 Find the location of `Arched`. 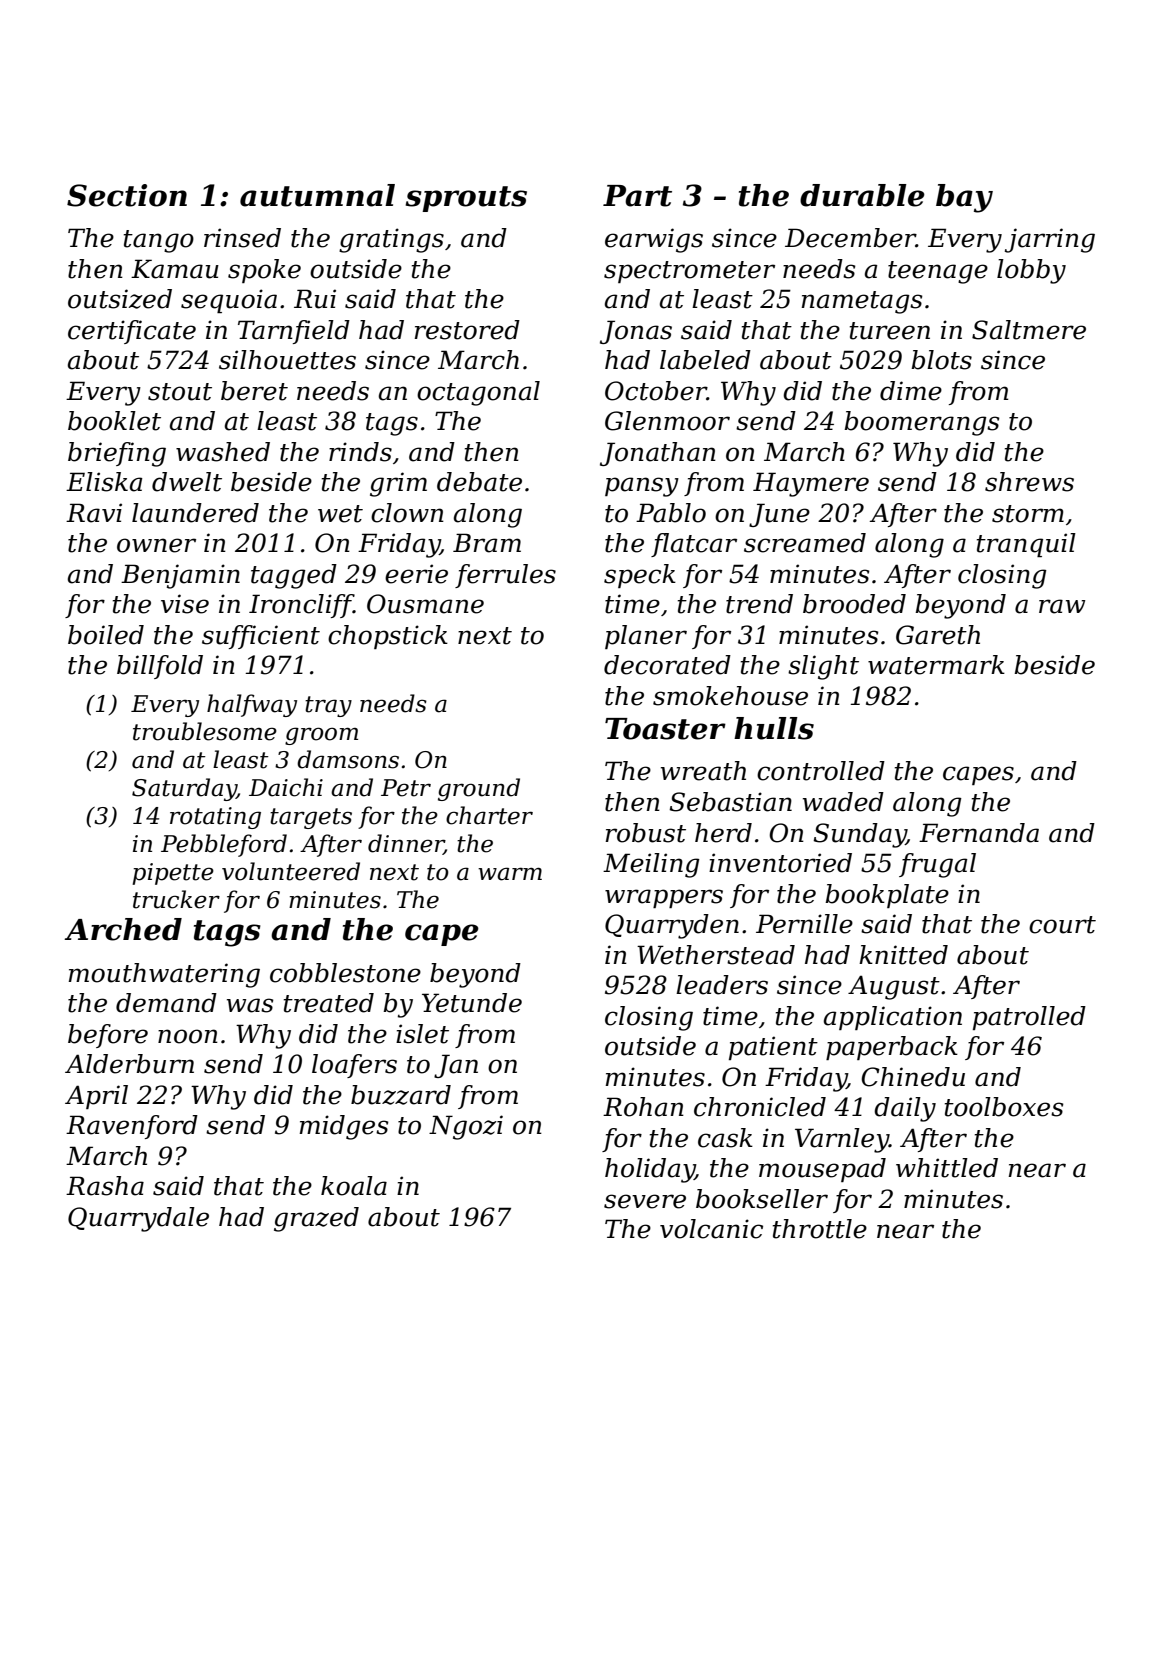

Arched is located at coordinates (123, 929).
